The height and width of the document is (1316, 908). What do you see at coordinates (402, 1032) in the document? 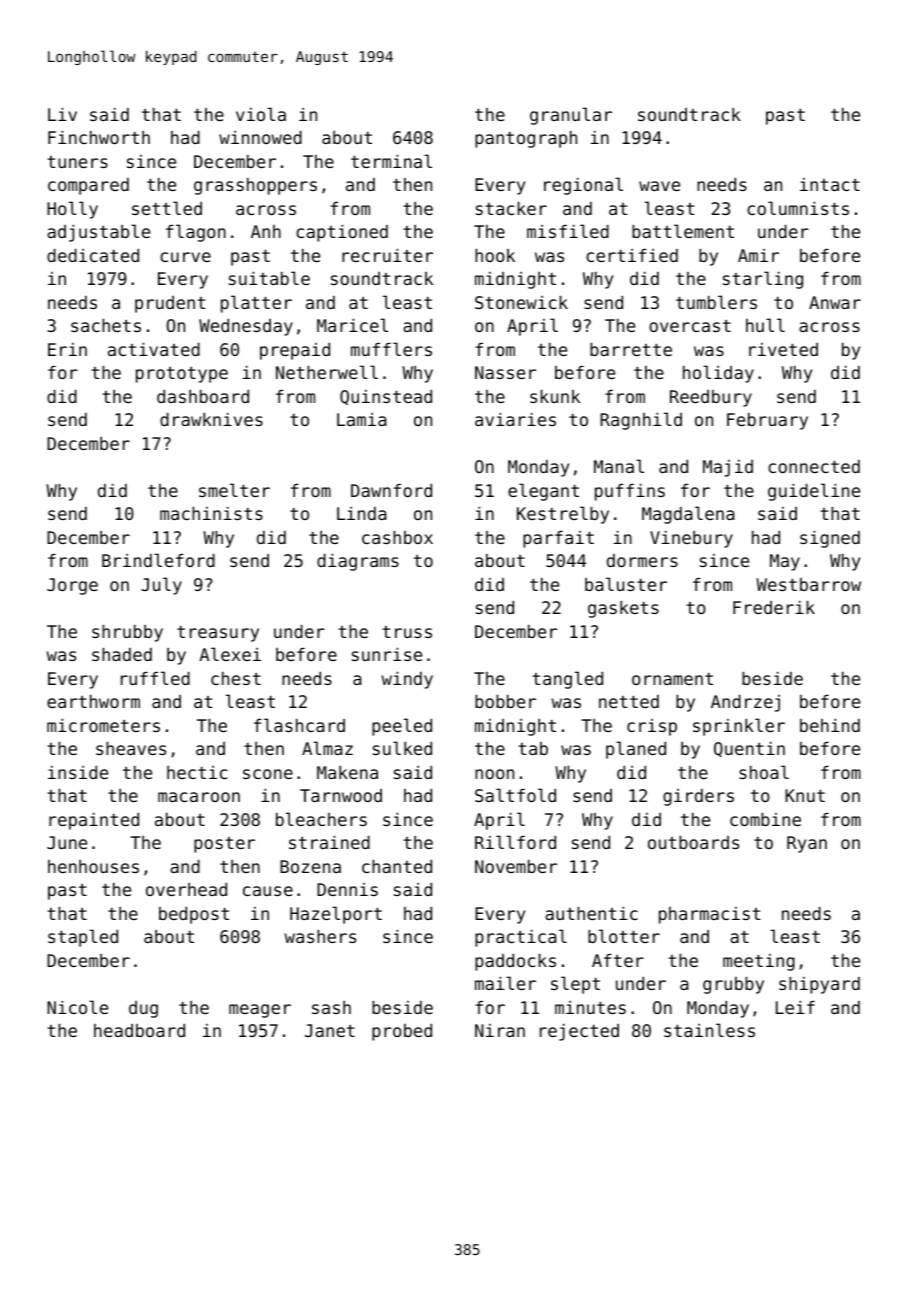
I see `probed` at bounding box center [402, 1032].
